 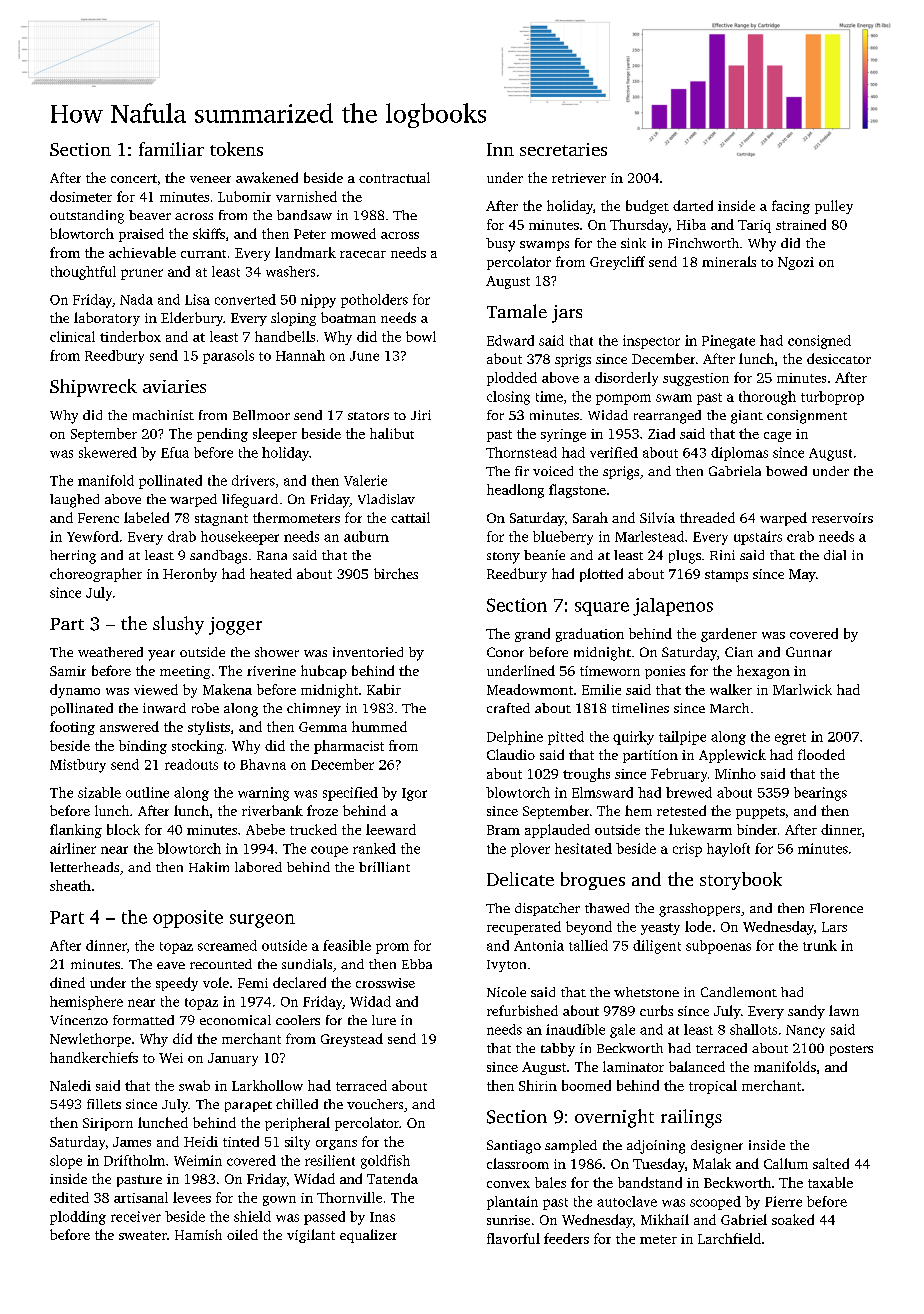 I want to click on Makena, so click(x=227, y=689).
